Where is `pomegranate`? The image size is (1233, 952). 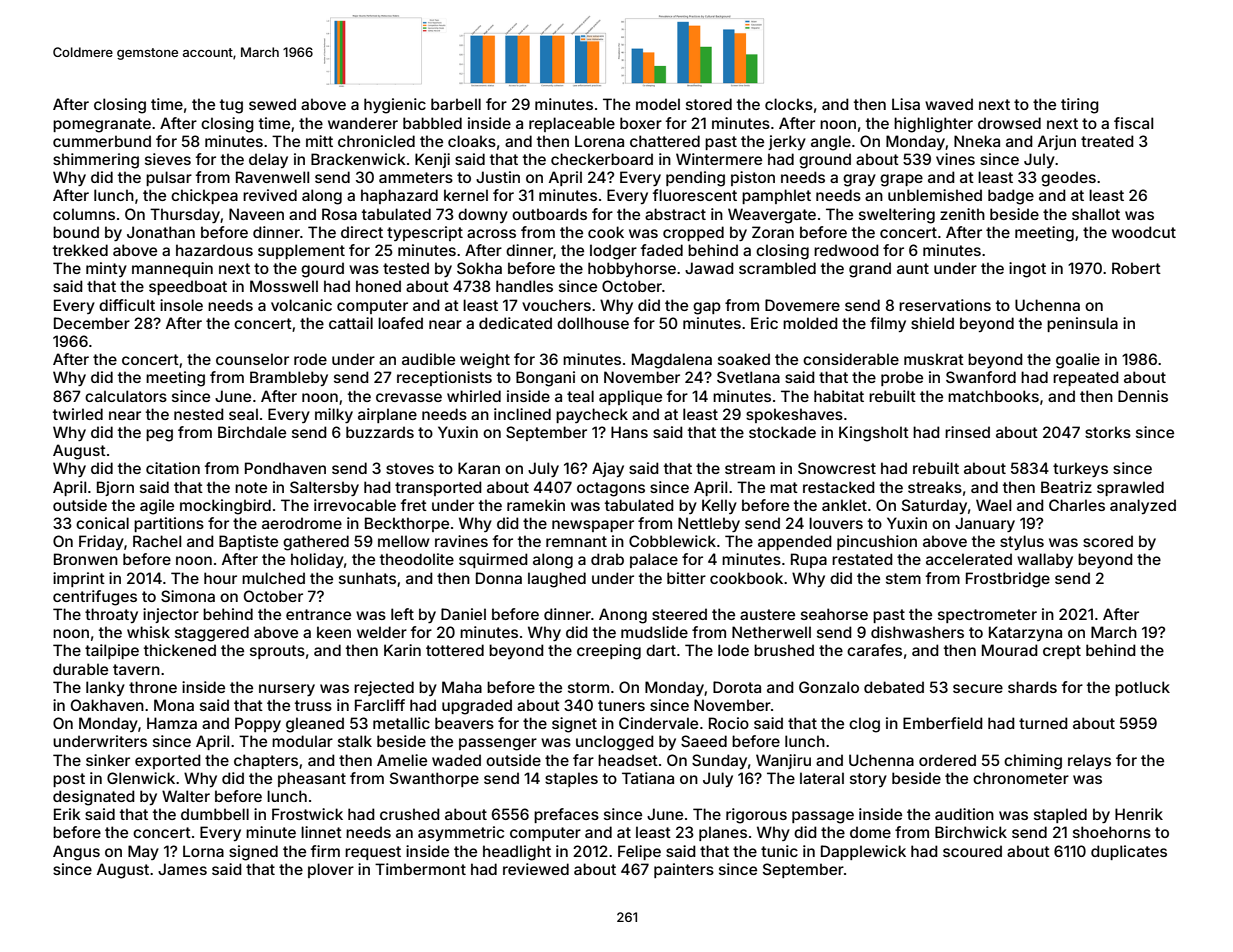
pomegranate is located at coordinates (102, 125).
